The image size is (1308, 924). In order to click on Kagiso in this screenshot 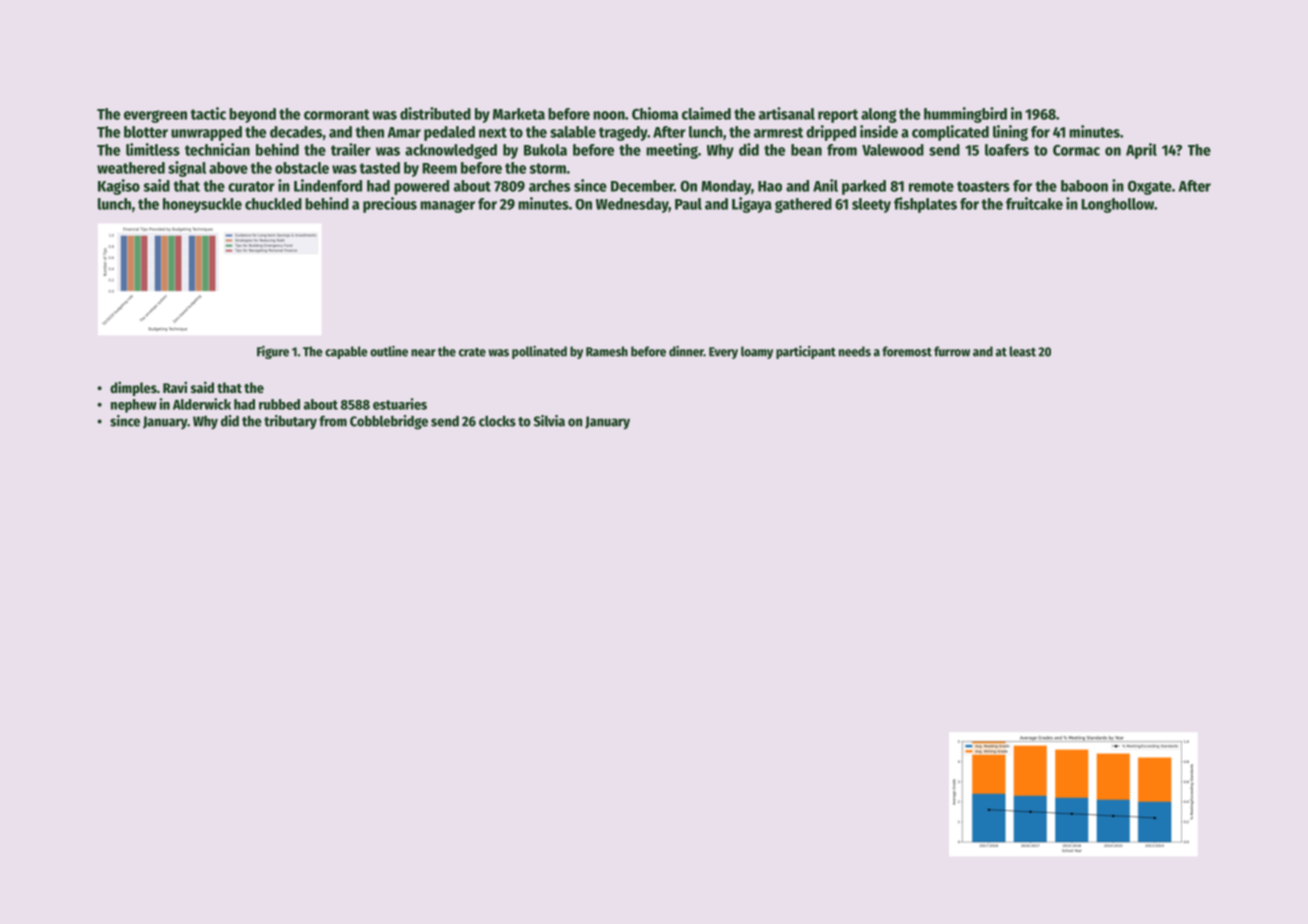, I will do `click(119, 187)`.
